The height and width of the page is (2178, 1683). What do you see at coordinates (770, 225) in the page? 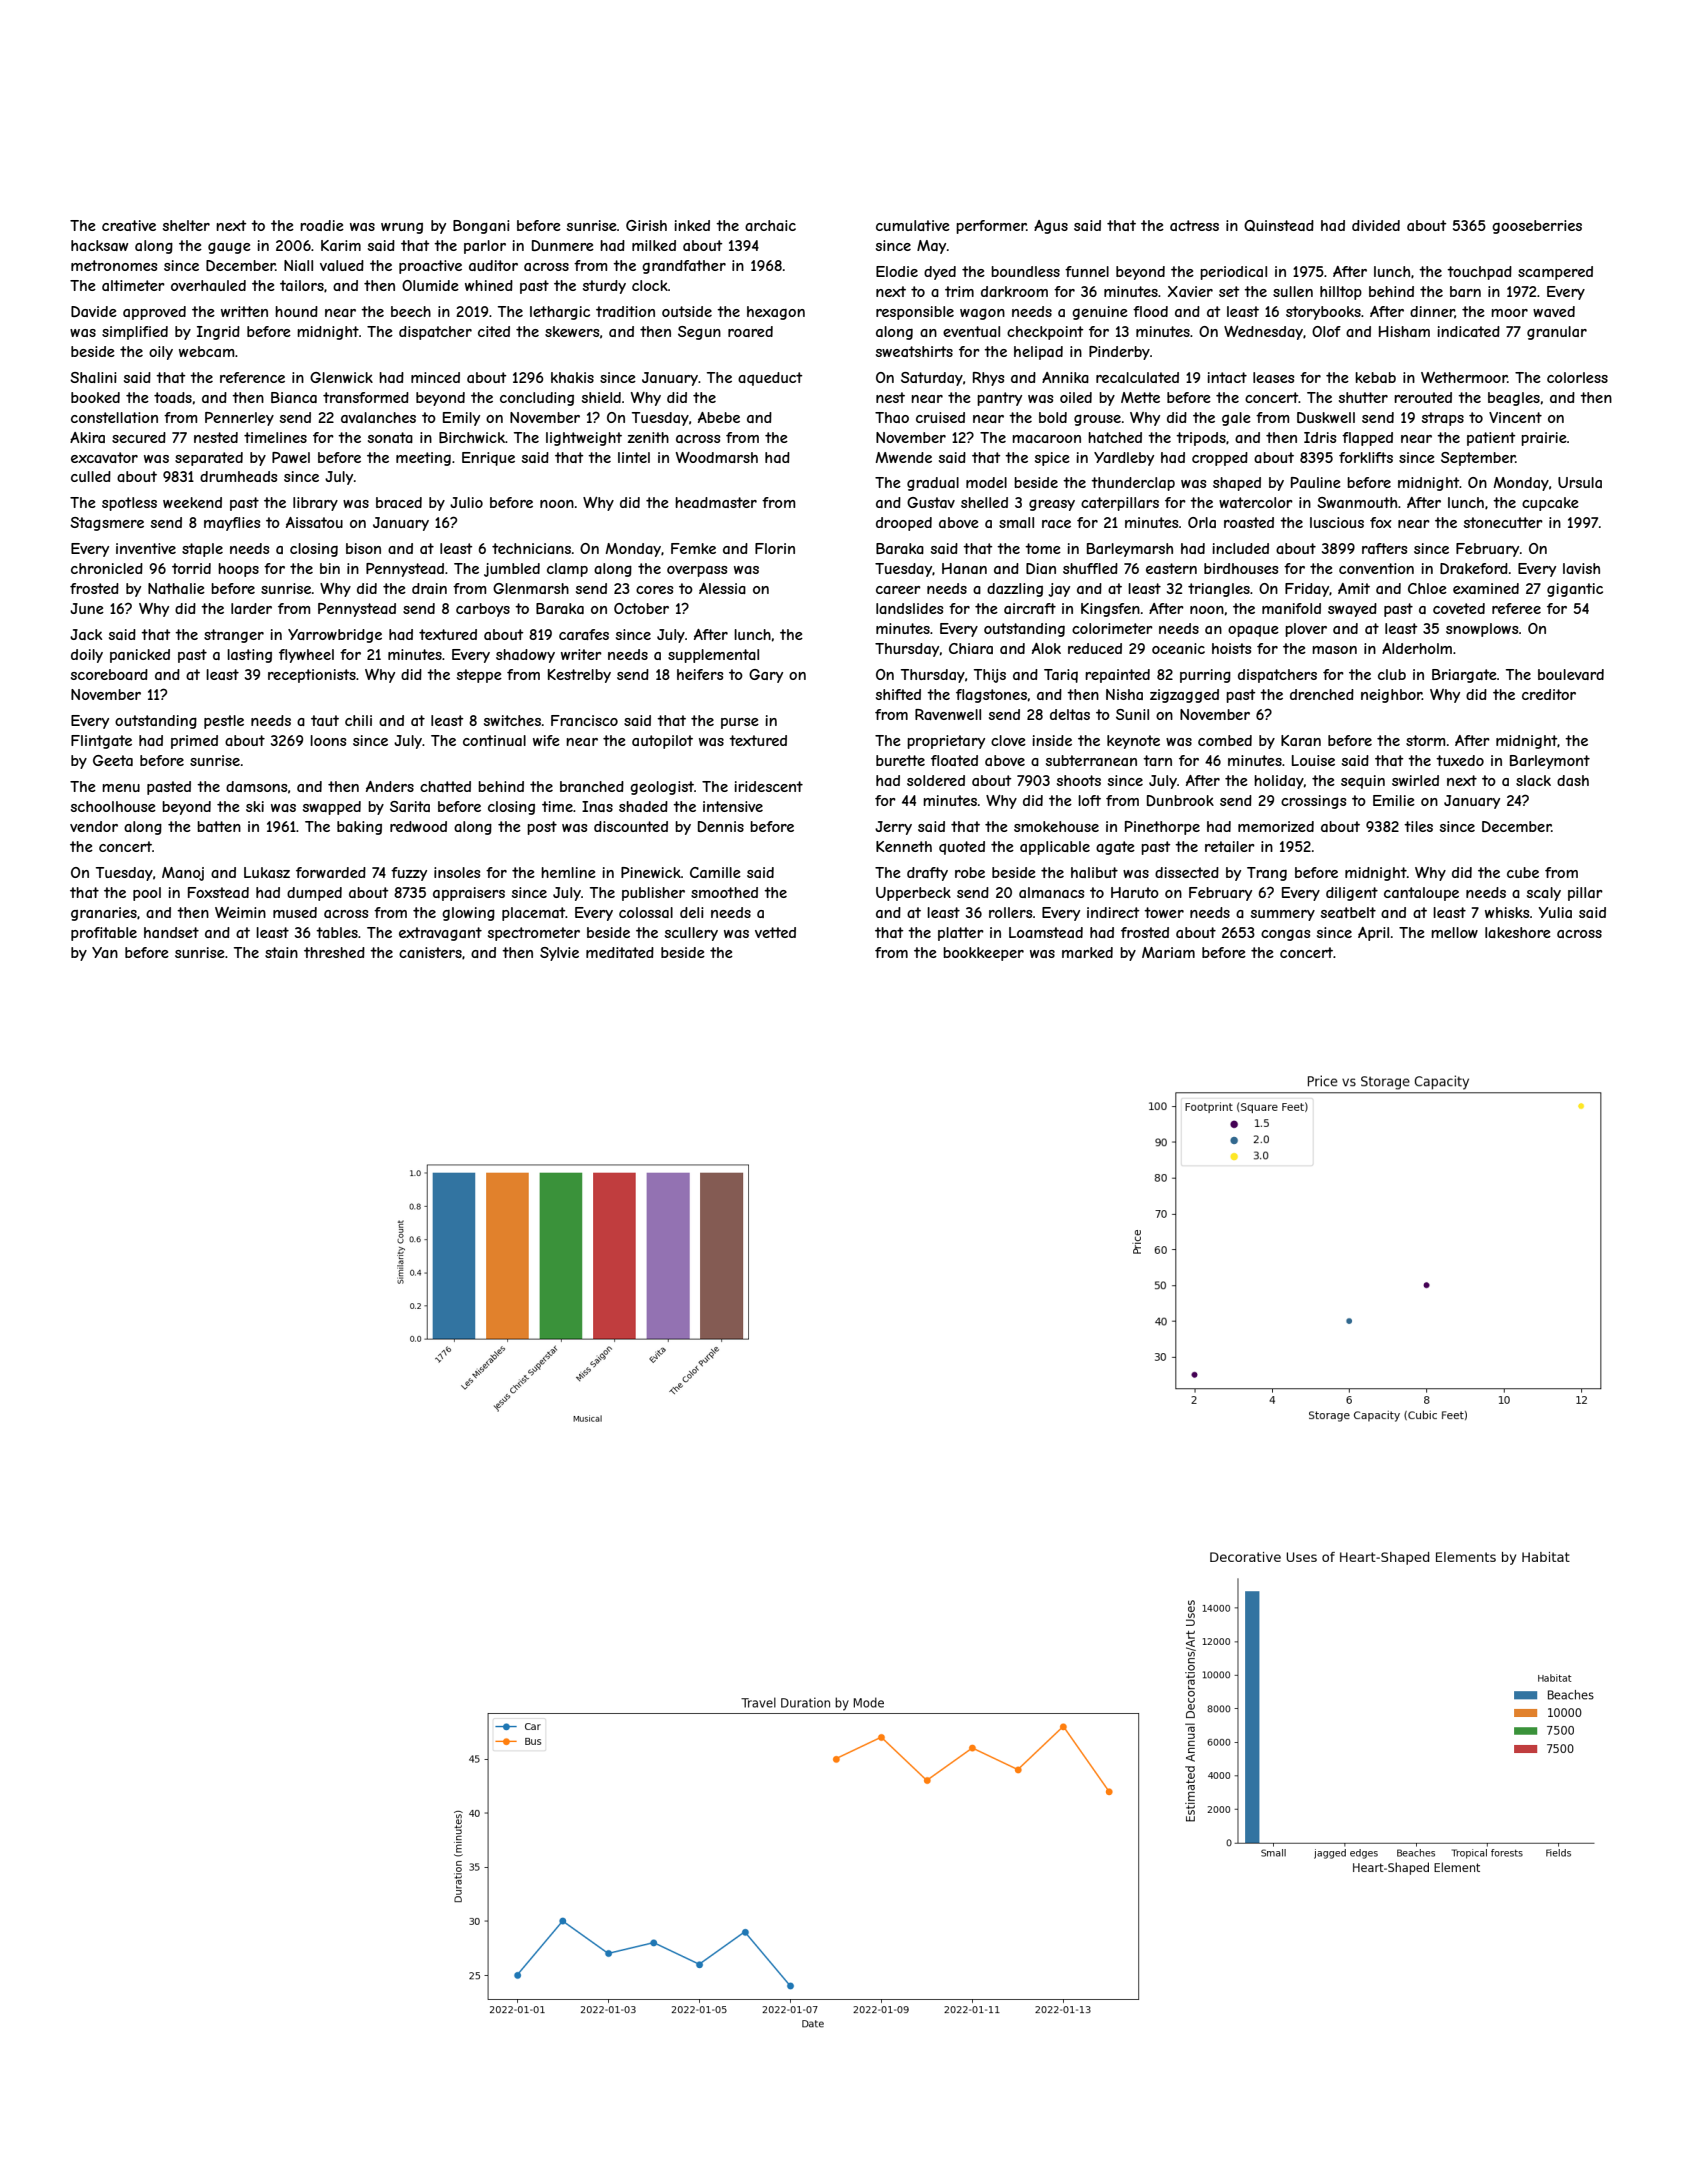
I see `archaic` at bounding box center [770, 225].
